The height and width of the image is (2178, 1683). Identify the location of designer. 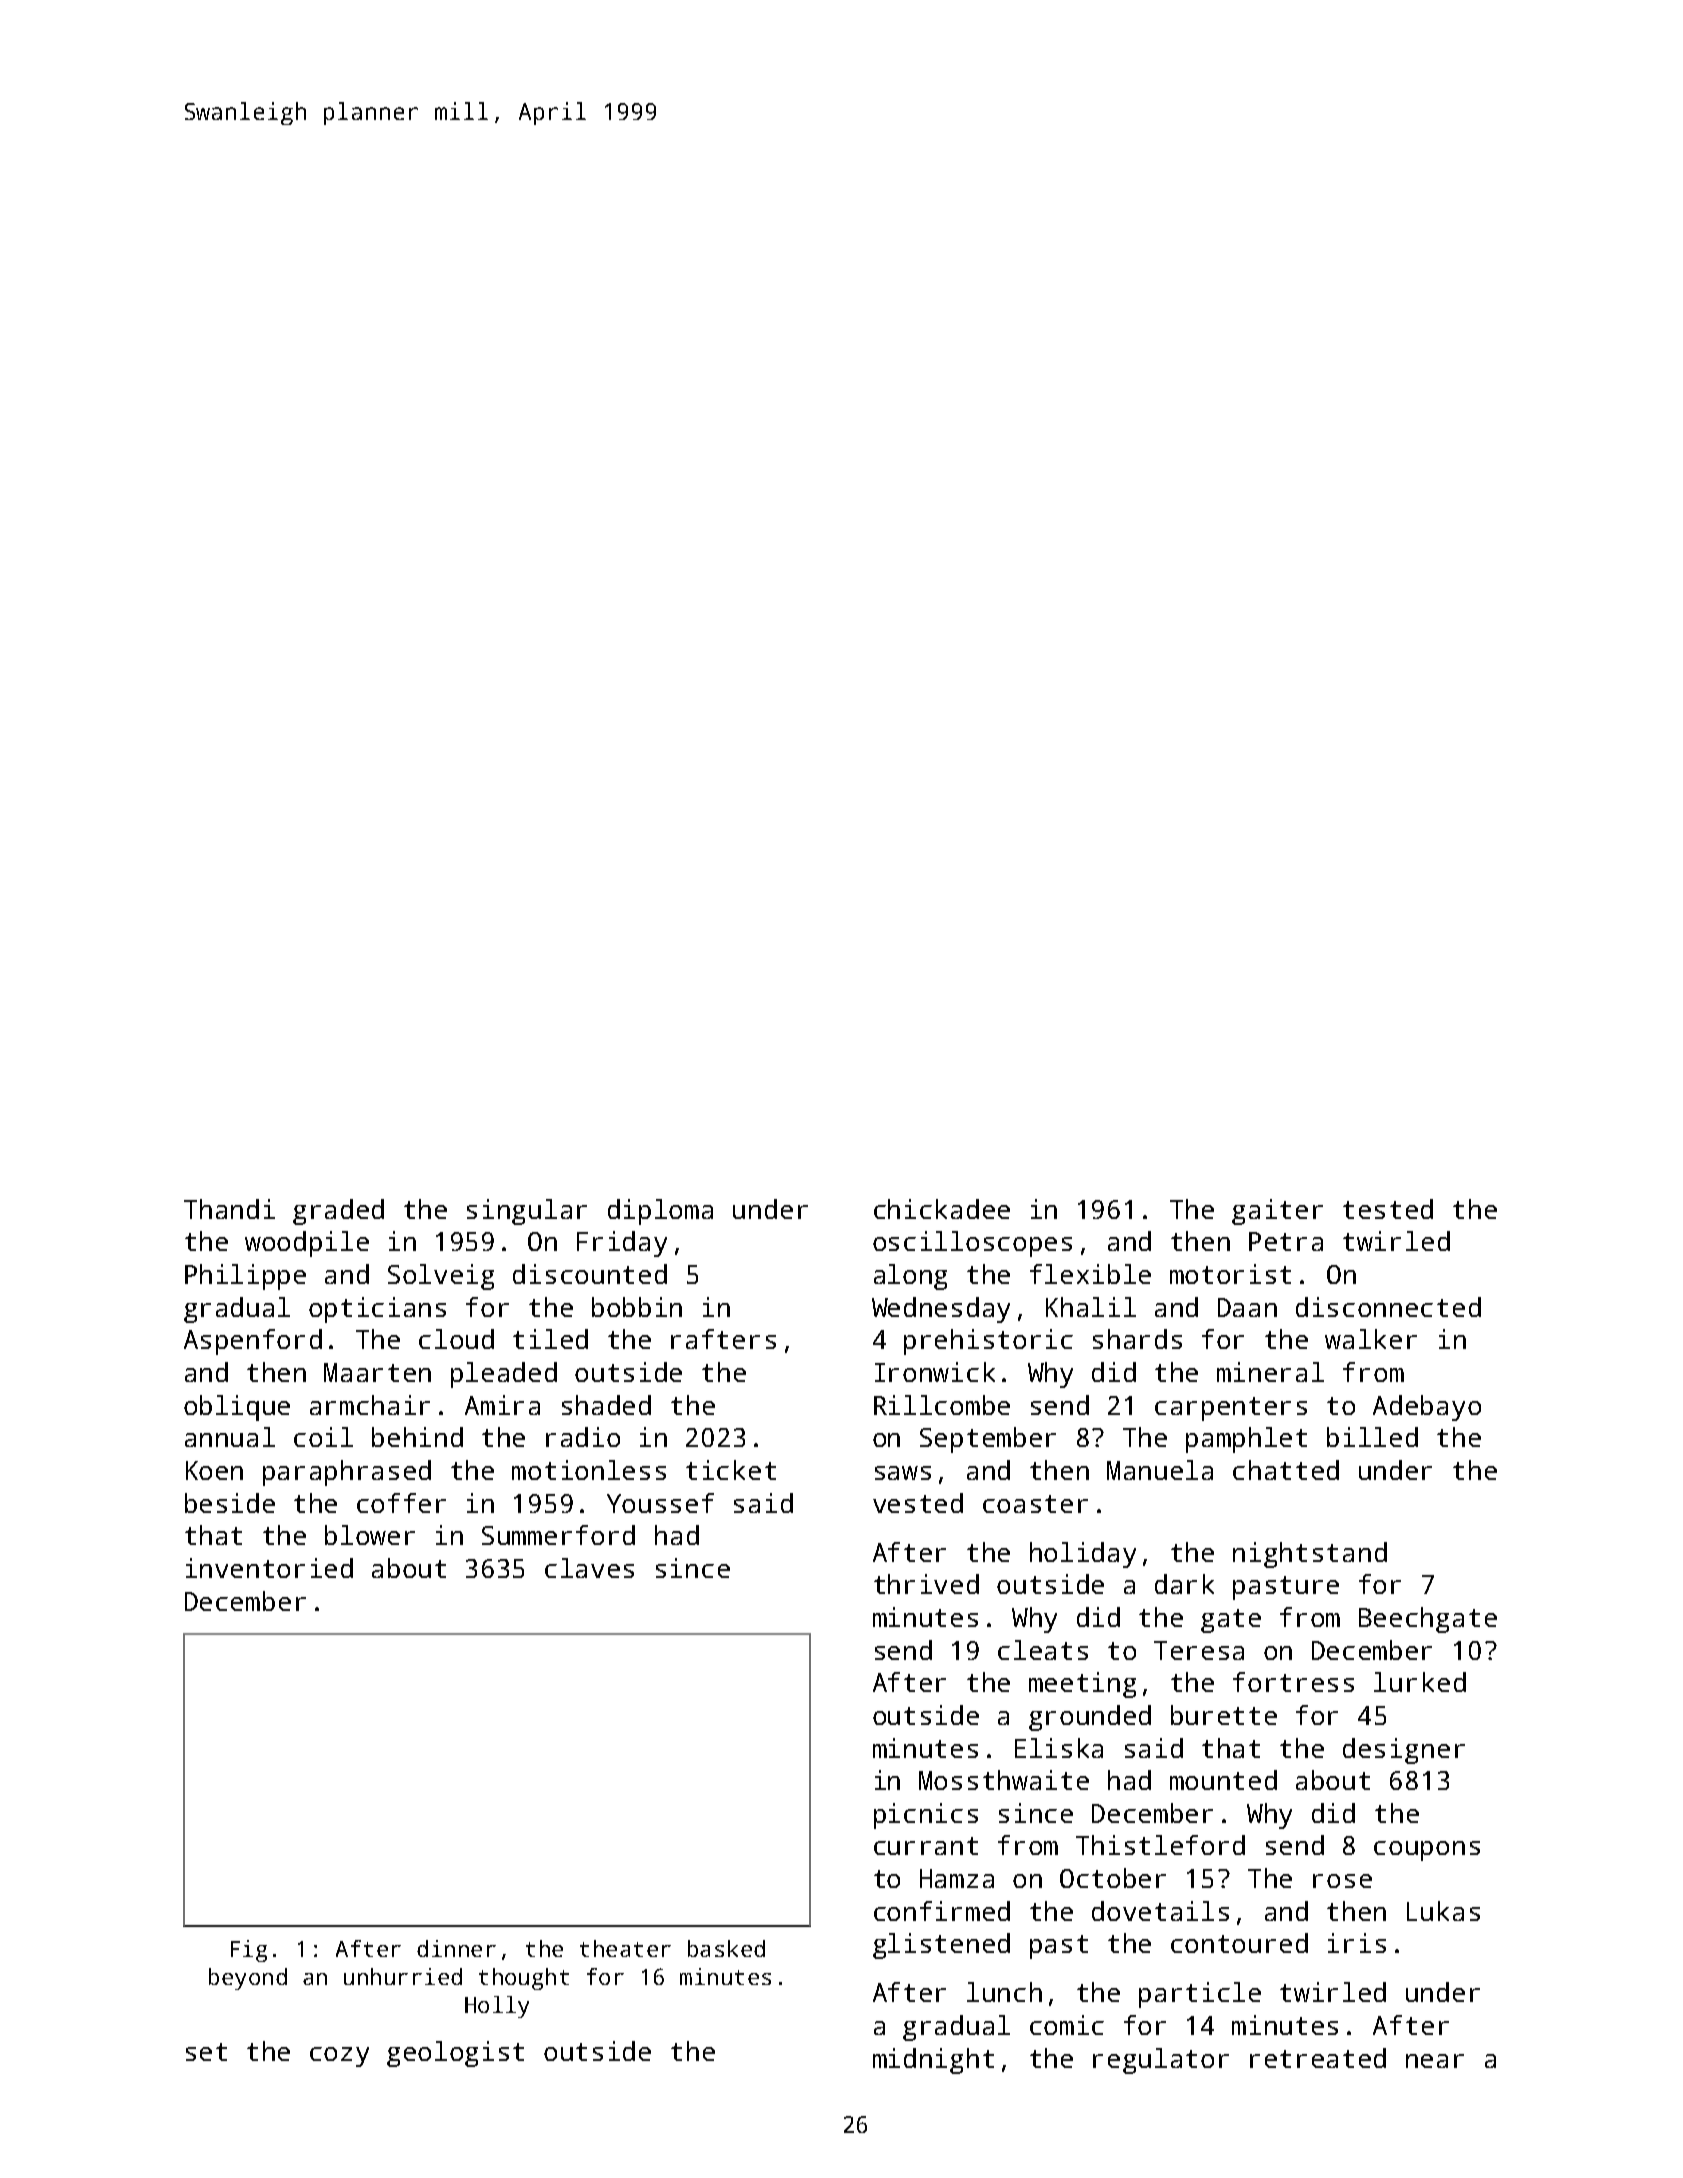
(1404, 1751).
